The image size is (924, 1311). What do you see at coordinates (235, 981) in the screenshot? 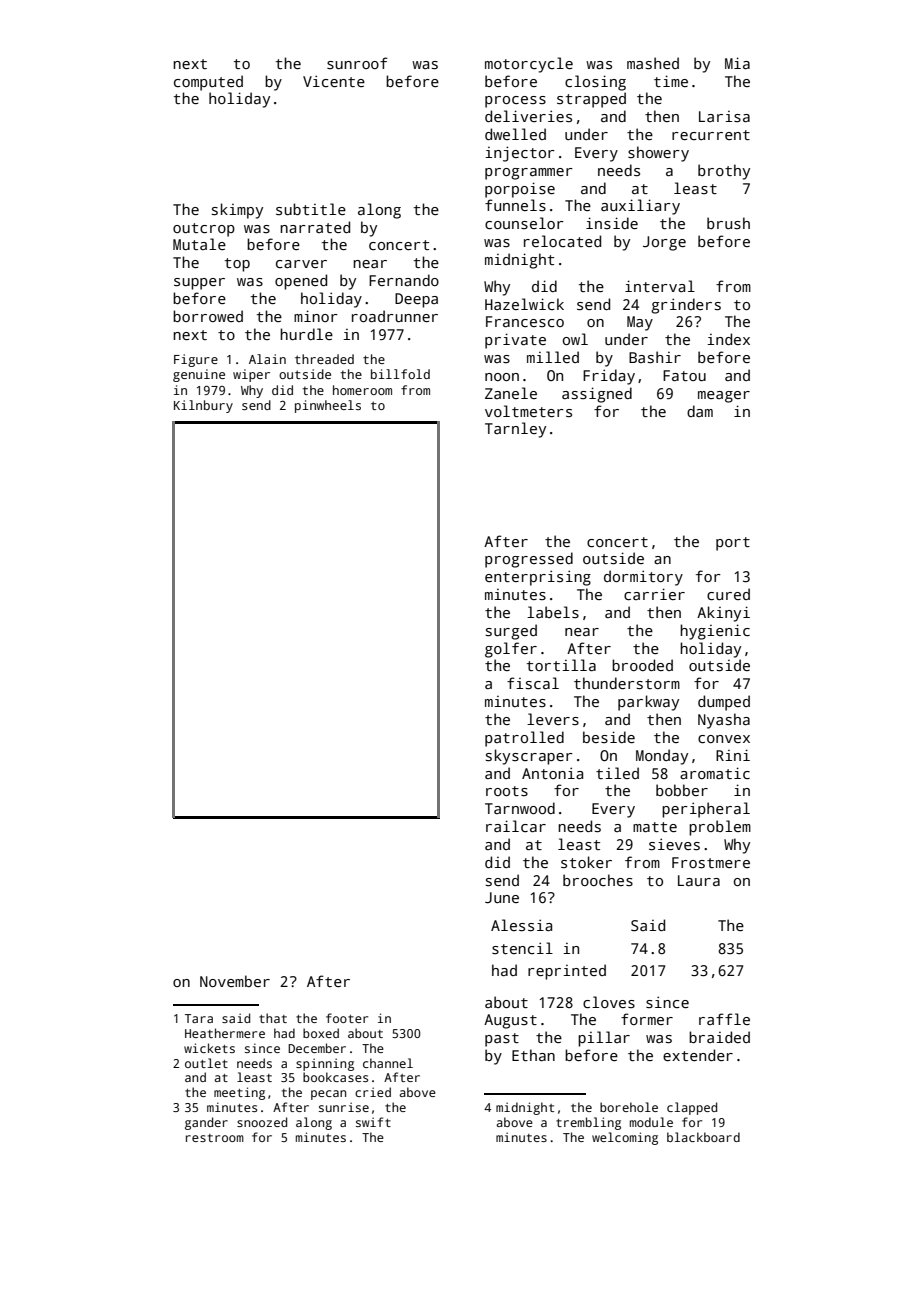
I see `November` at bounding box center [235, 981].
